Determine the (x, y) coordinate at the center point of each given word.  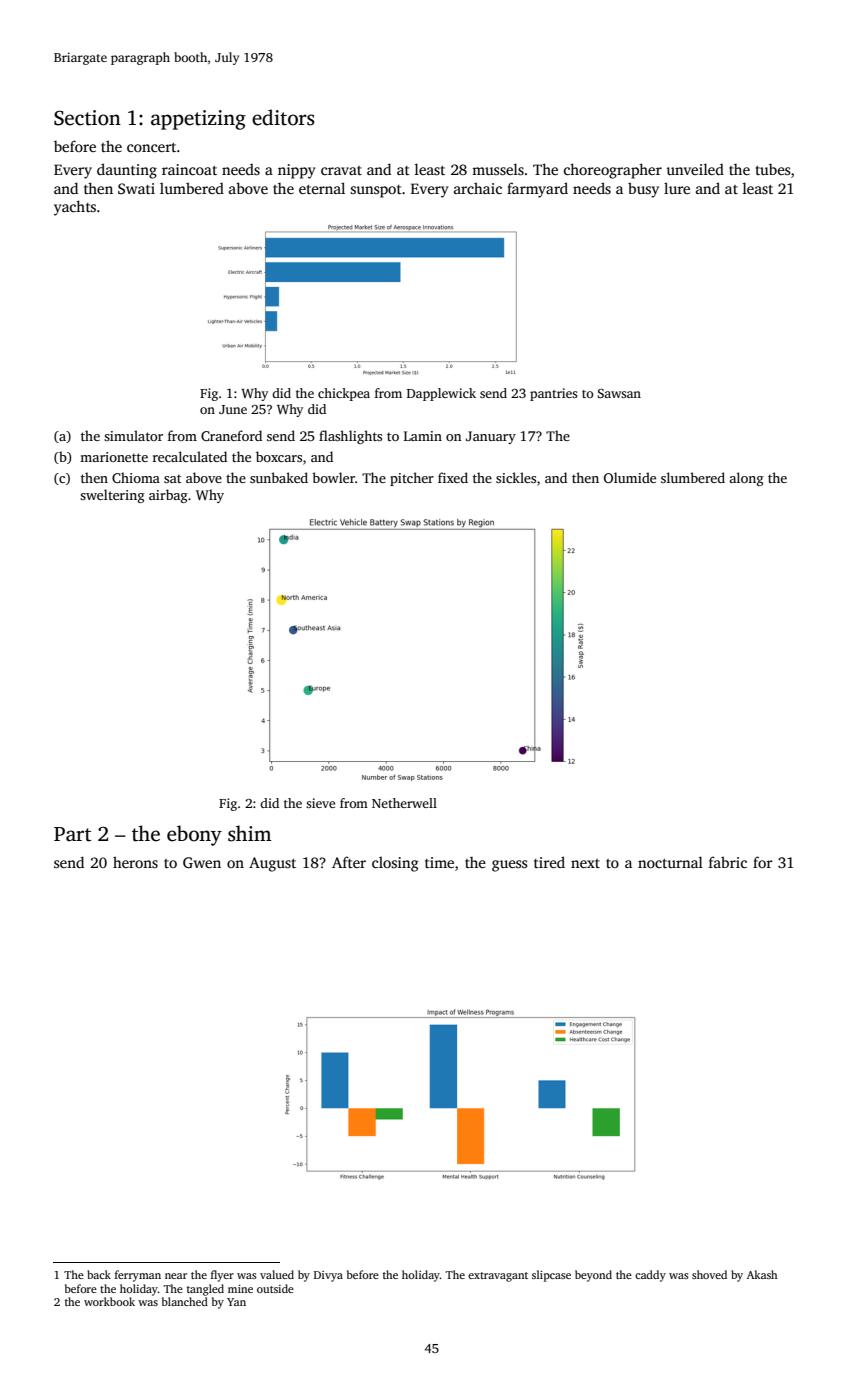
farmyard (537, 190)
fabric (728, 862)
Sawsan (619, 393)
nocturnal (670, 862)
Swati (136, 188)
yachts (75, 208)
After (349, 862)
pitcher (412, 479)
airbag (168, 496)
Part (72, 834)
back (99, 1274)
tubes (773, 169)
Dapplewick (441, 394)
